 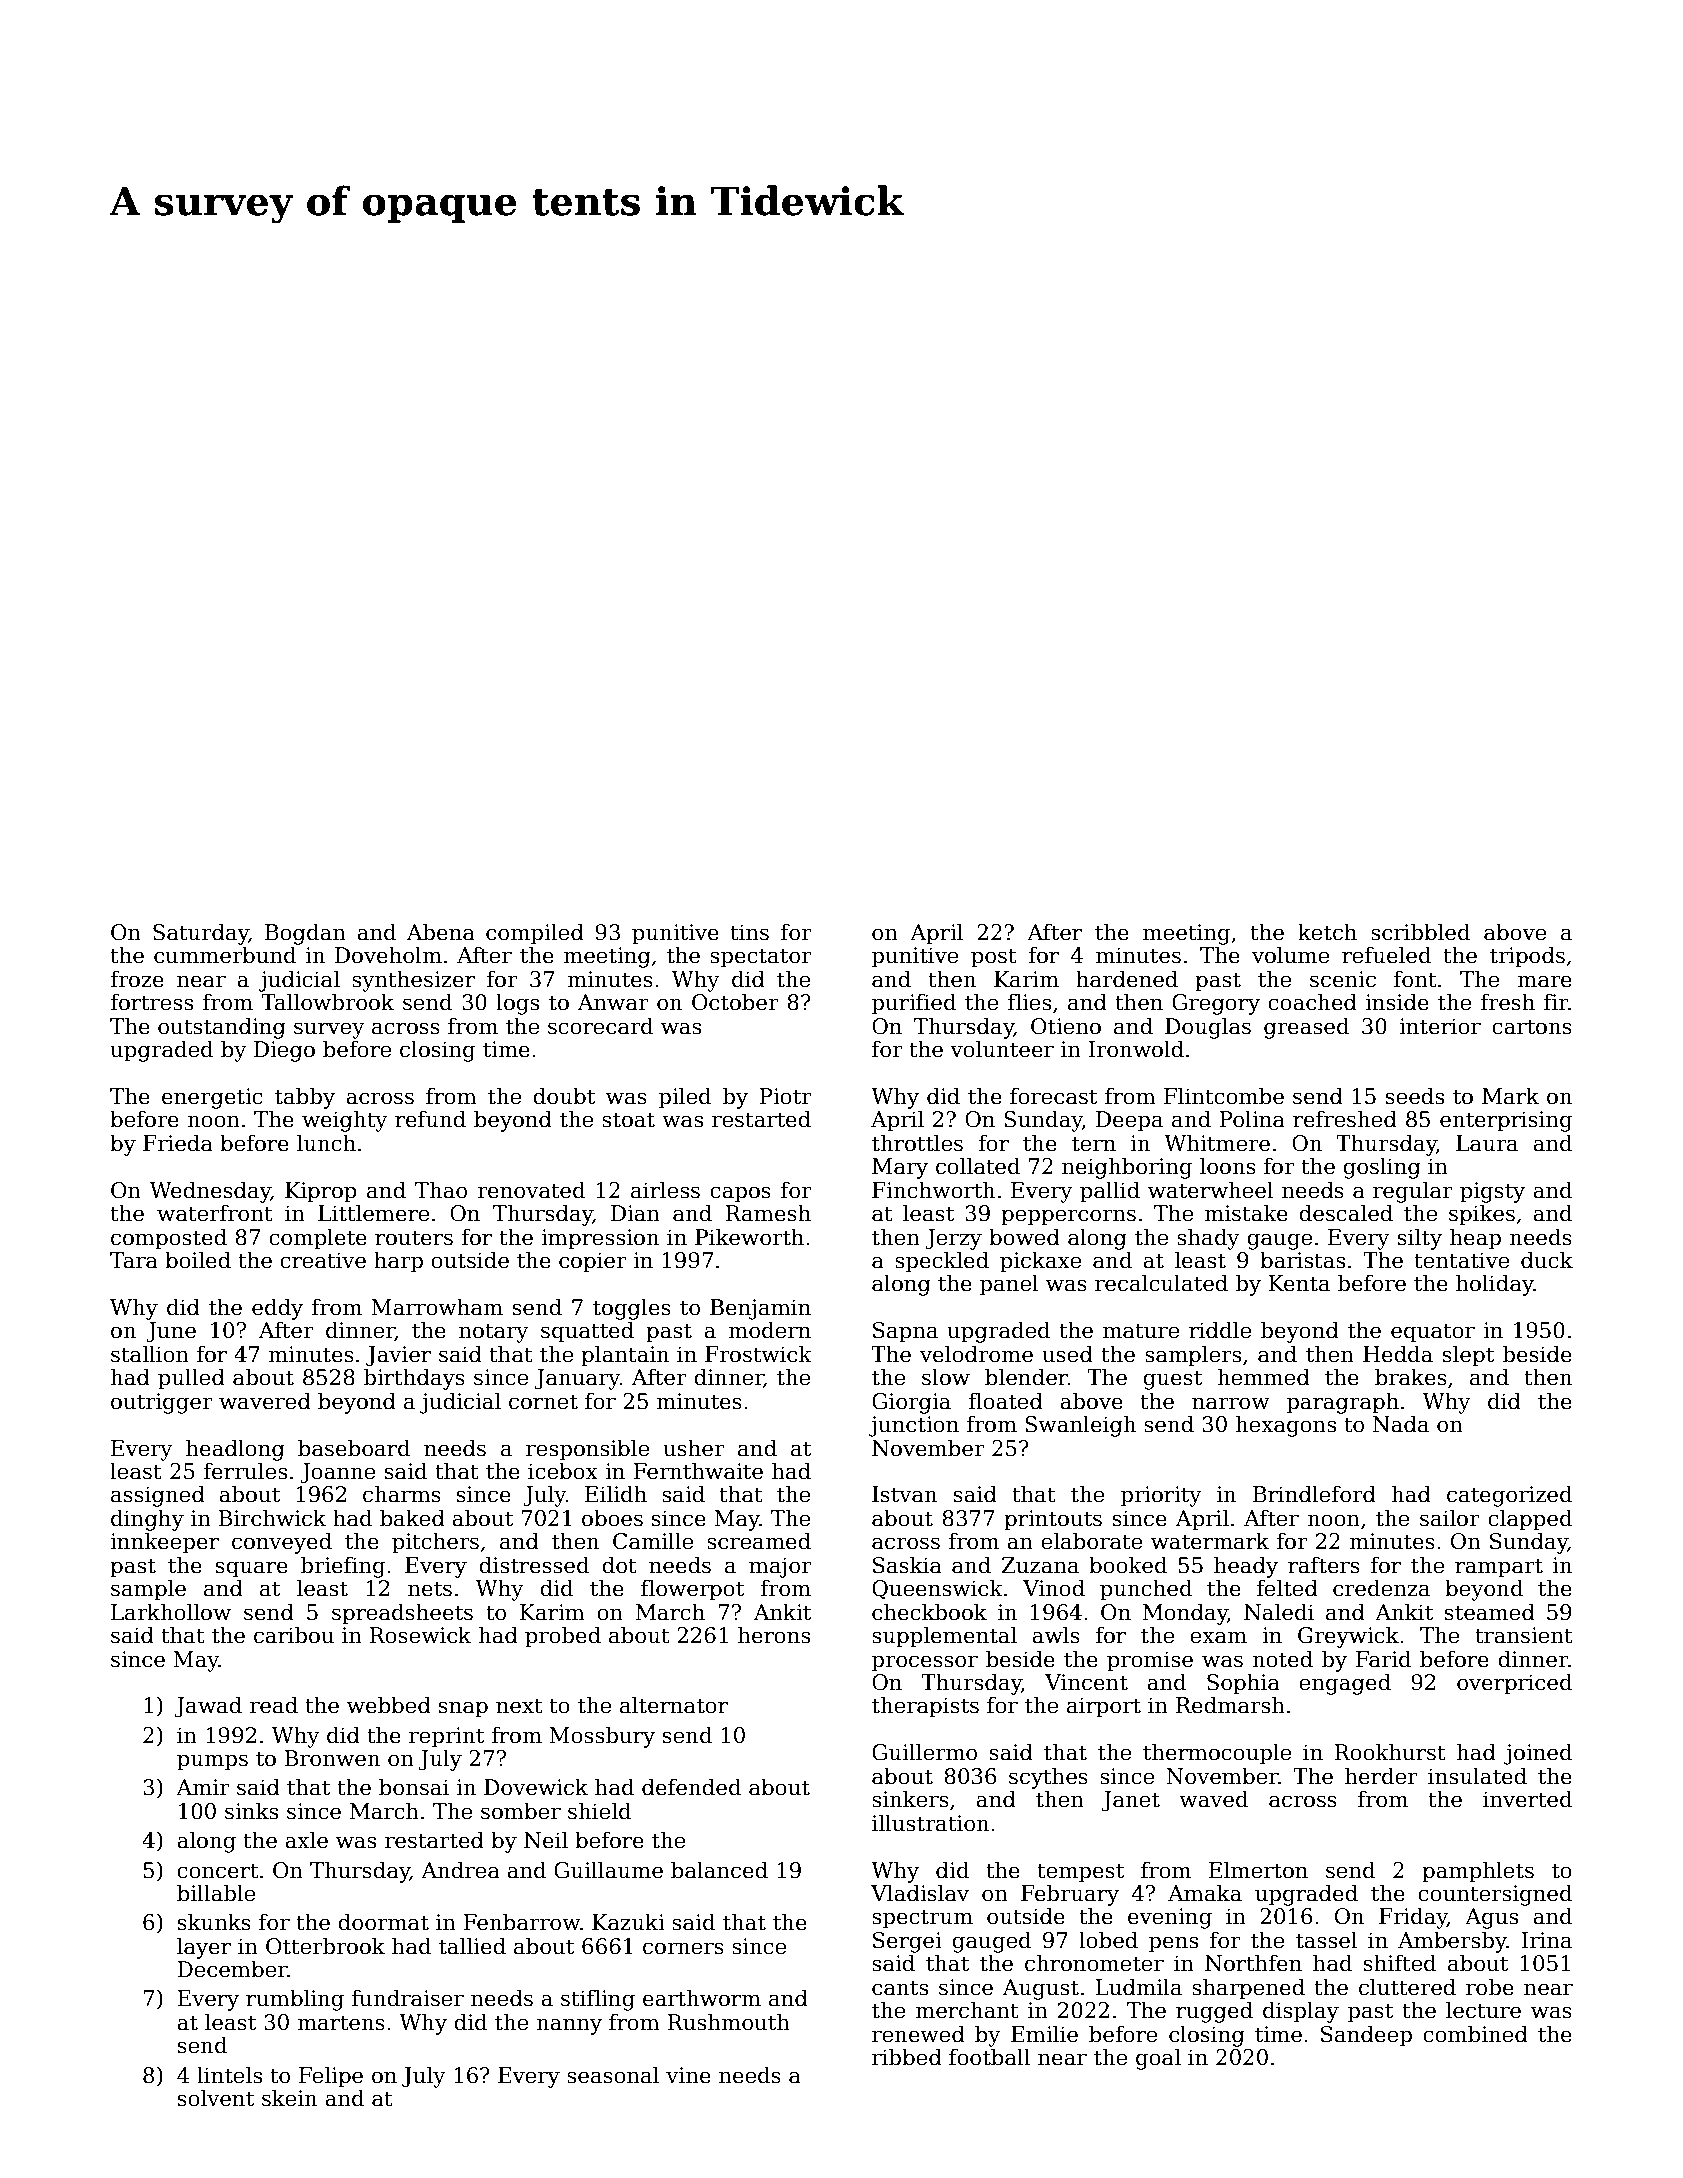 I want to click on Saturday, so click(x=201, y=934).
